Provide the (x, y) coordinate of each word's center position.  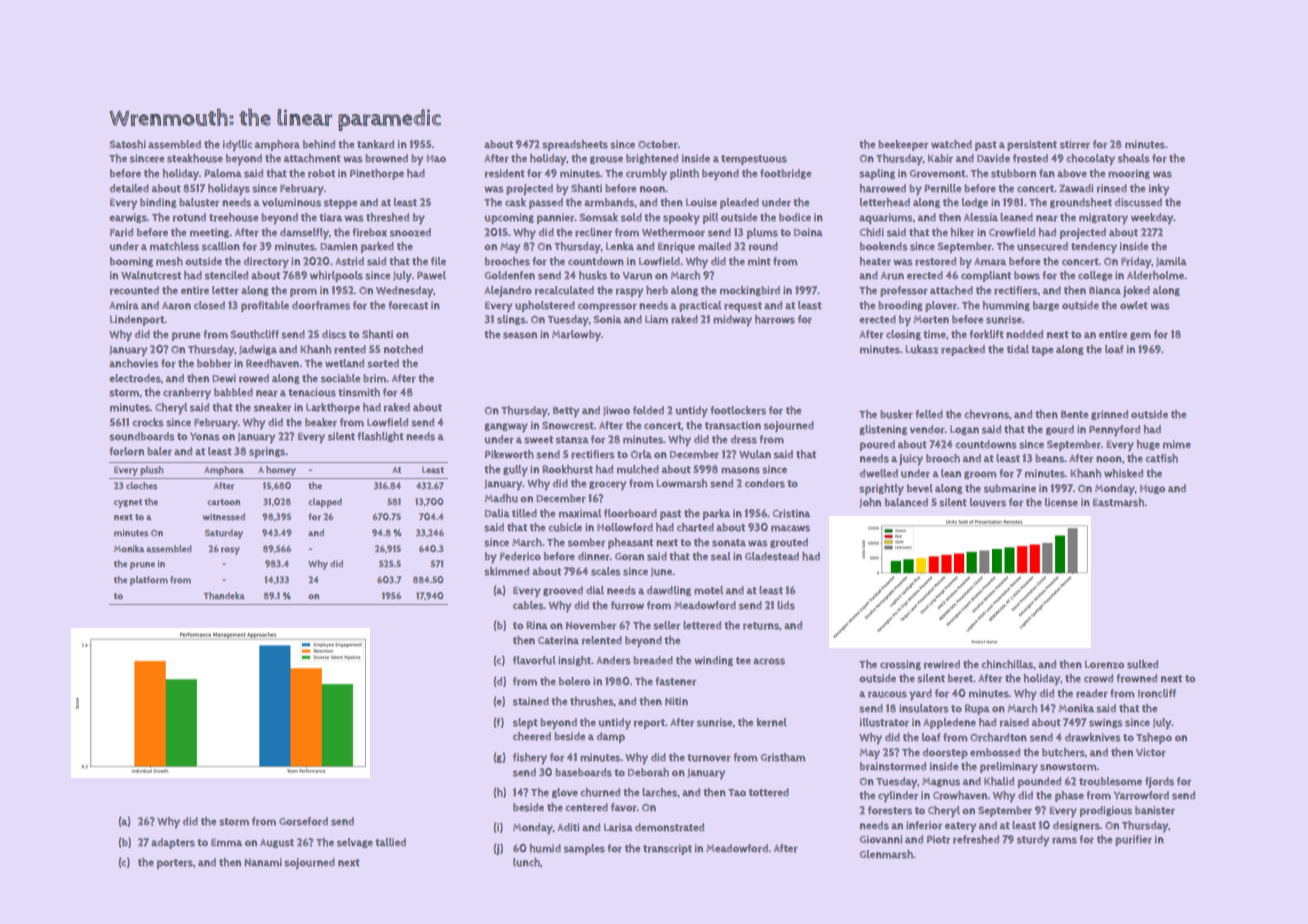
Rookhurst (567, 469)
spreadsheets (575, 145)
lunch (526, 862)
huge (1148, 445)
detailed (129, 188)
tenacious (312, 392)
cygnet (128, 503)
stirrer (1075, 144)
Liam (656, 319)
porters (175, 864)
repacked (963, 350)
